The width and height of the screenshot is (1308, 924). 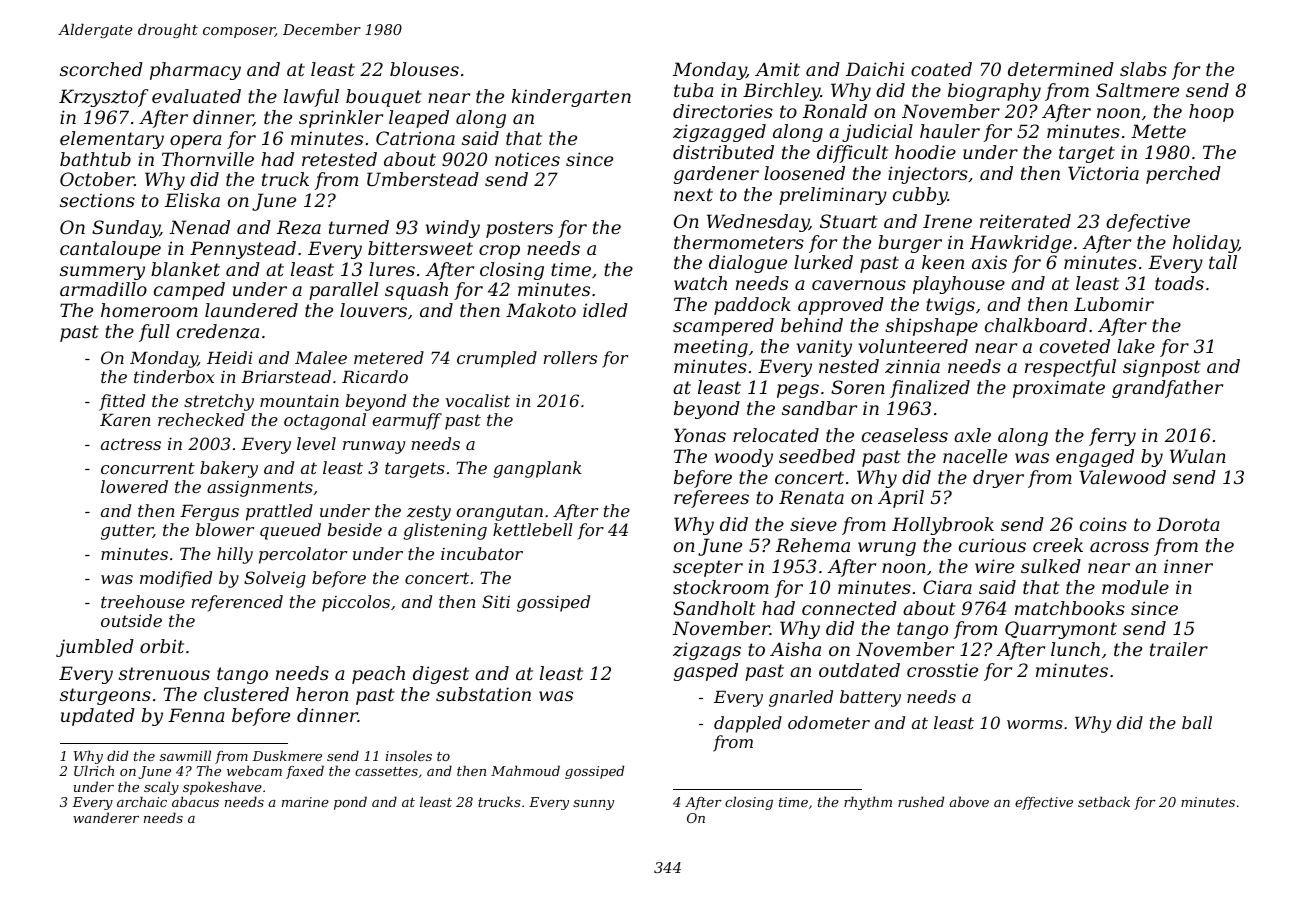 What do you see at coordinates (1104, 801) in the screenshot?
I see `setback` at bounding box center [1104, 801].
